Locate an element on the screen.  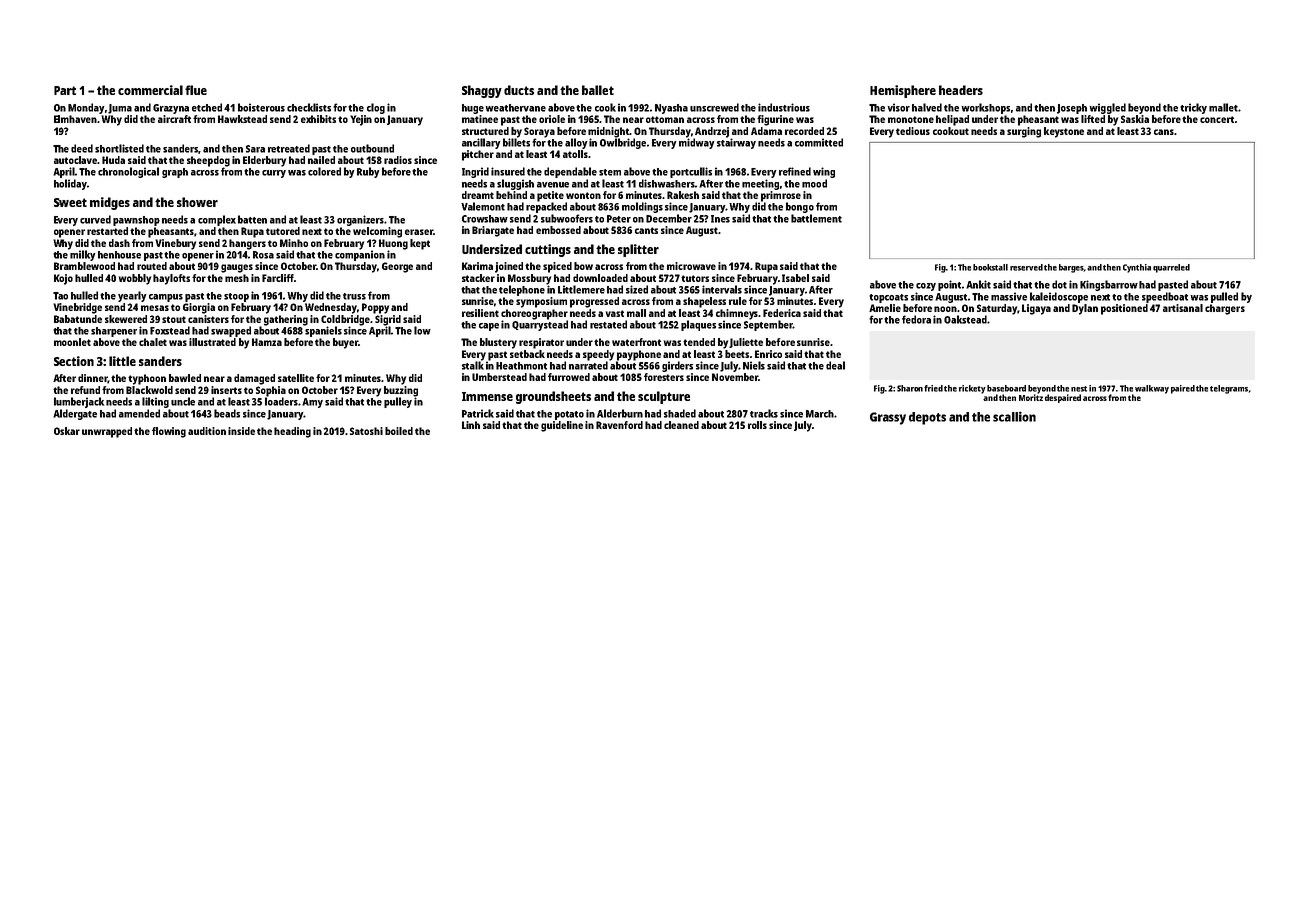
holiday is located at coordinates (70, 184).
